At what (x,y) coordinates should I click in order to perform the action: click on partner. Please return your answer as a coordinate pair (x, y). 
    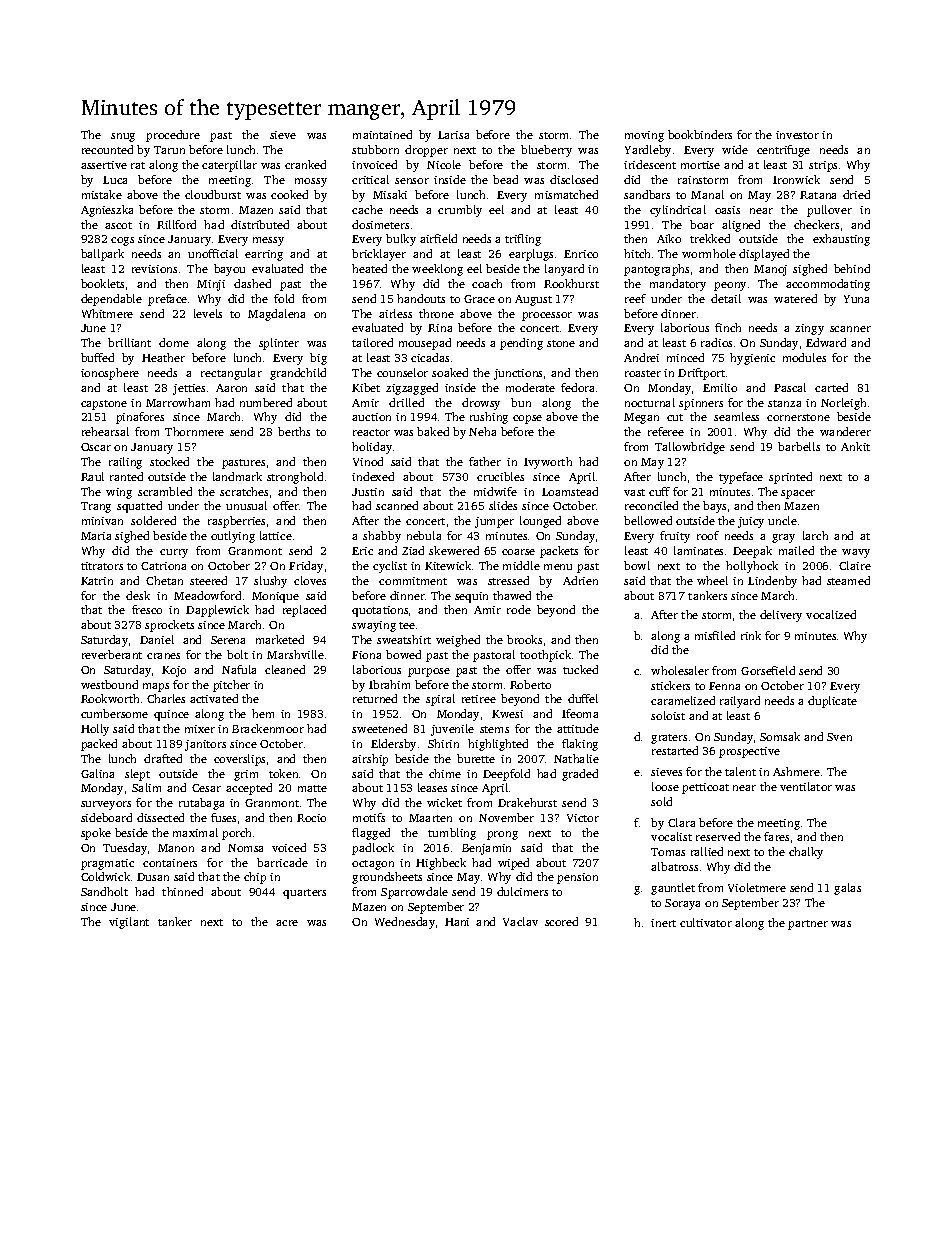
    Looking at the image, I should click on (808, 925).
